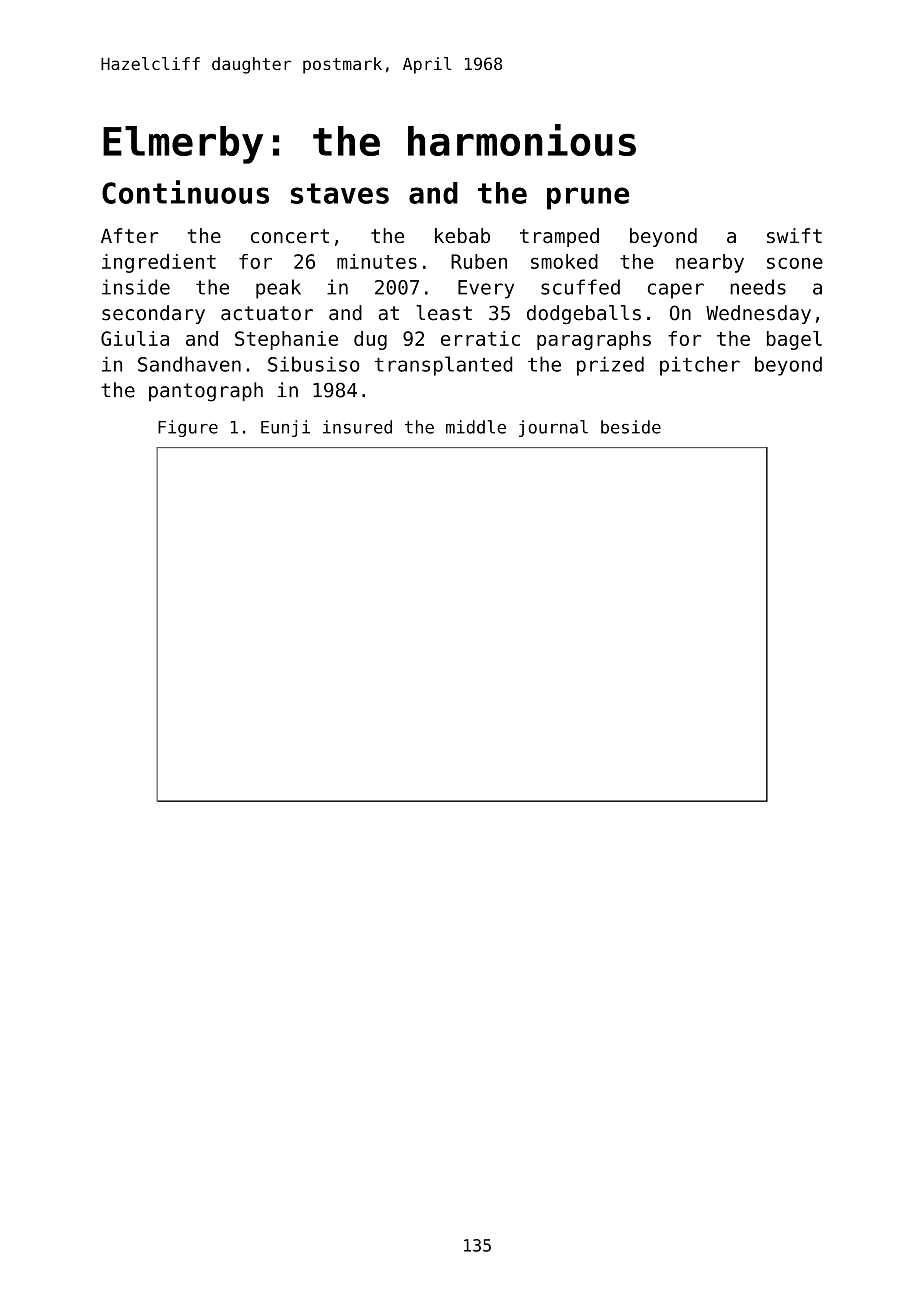 This screenshot has width=924, height=1314. I want to click on pantograph, so click(206, 392).
